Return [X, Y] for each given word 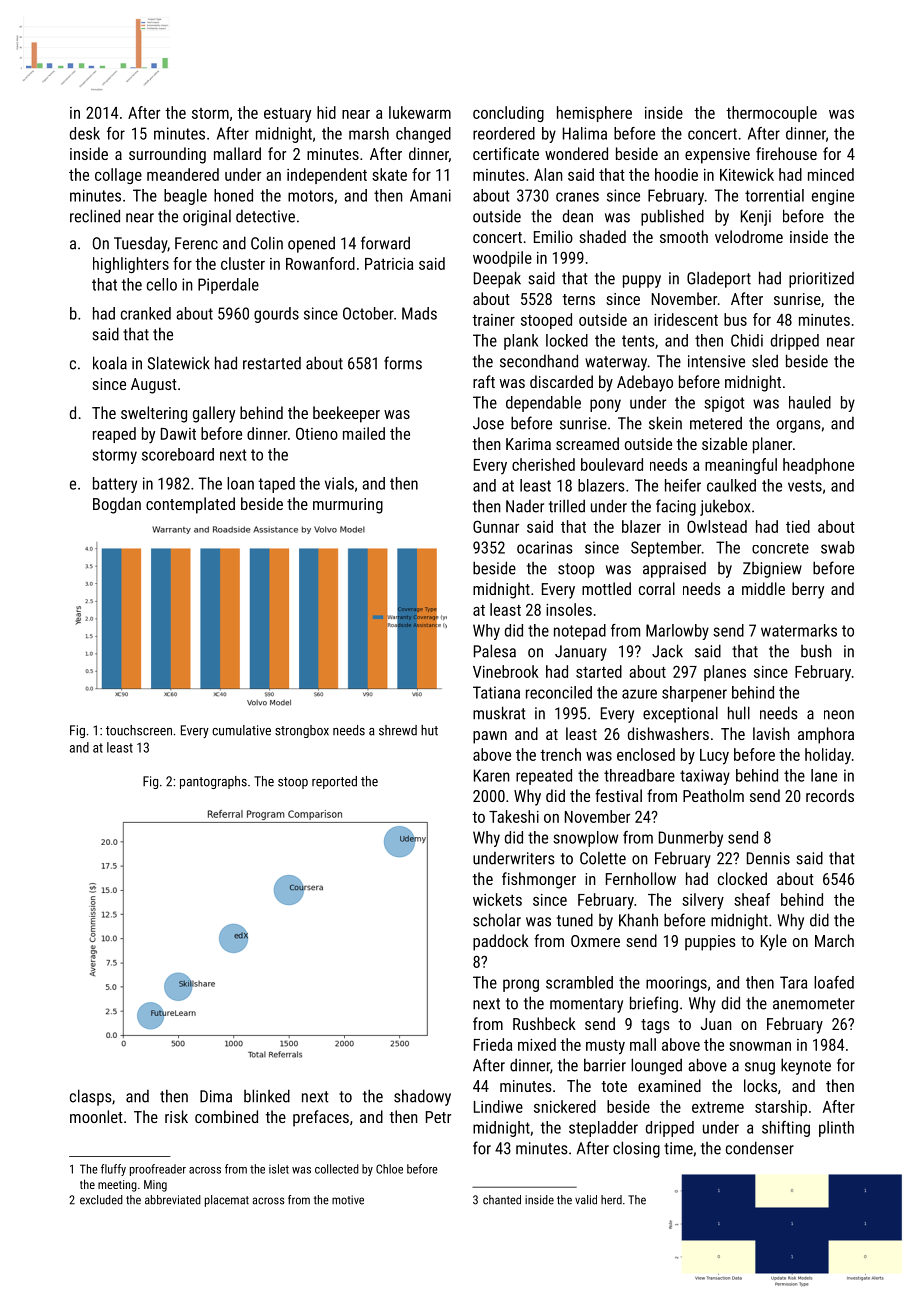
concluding [508, 114]
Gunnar [496, 526]
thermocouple [771, 114]
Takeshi [514, 816]
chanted [502, 1200]
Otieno [317, 434]
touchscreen [139, 730]
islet [279, 1169]
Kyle [774, 942]
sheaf [752, 899]
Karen [492, 775]
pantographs [213, 782]
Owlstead [717, 526]
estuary [287, 115]
